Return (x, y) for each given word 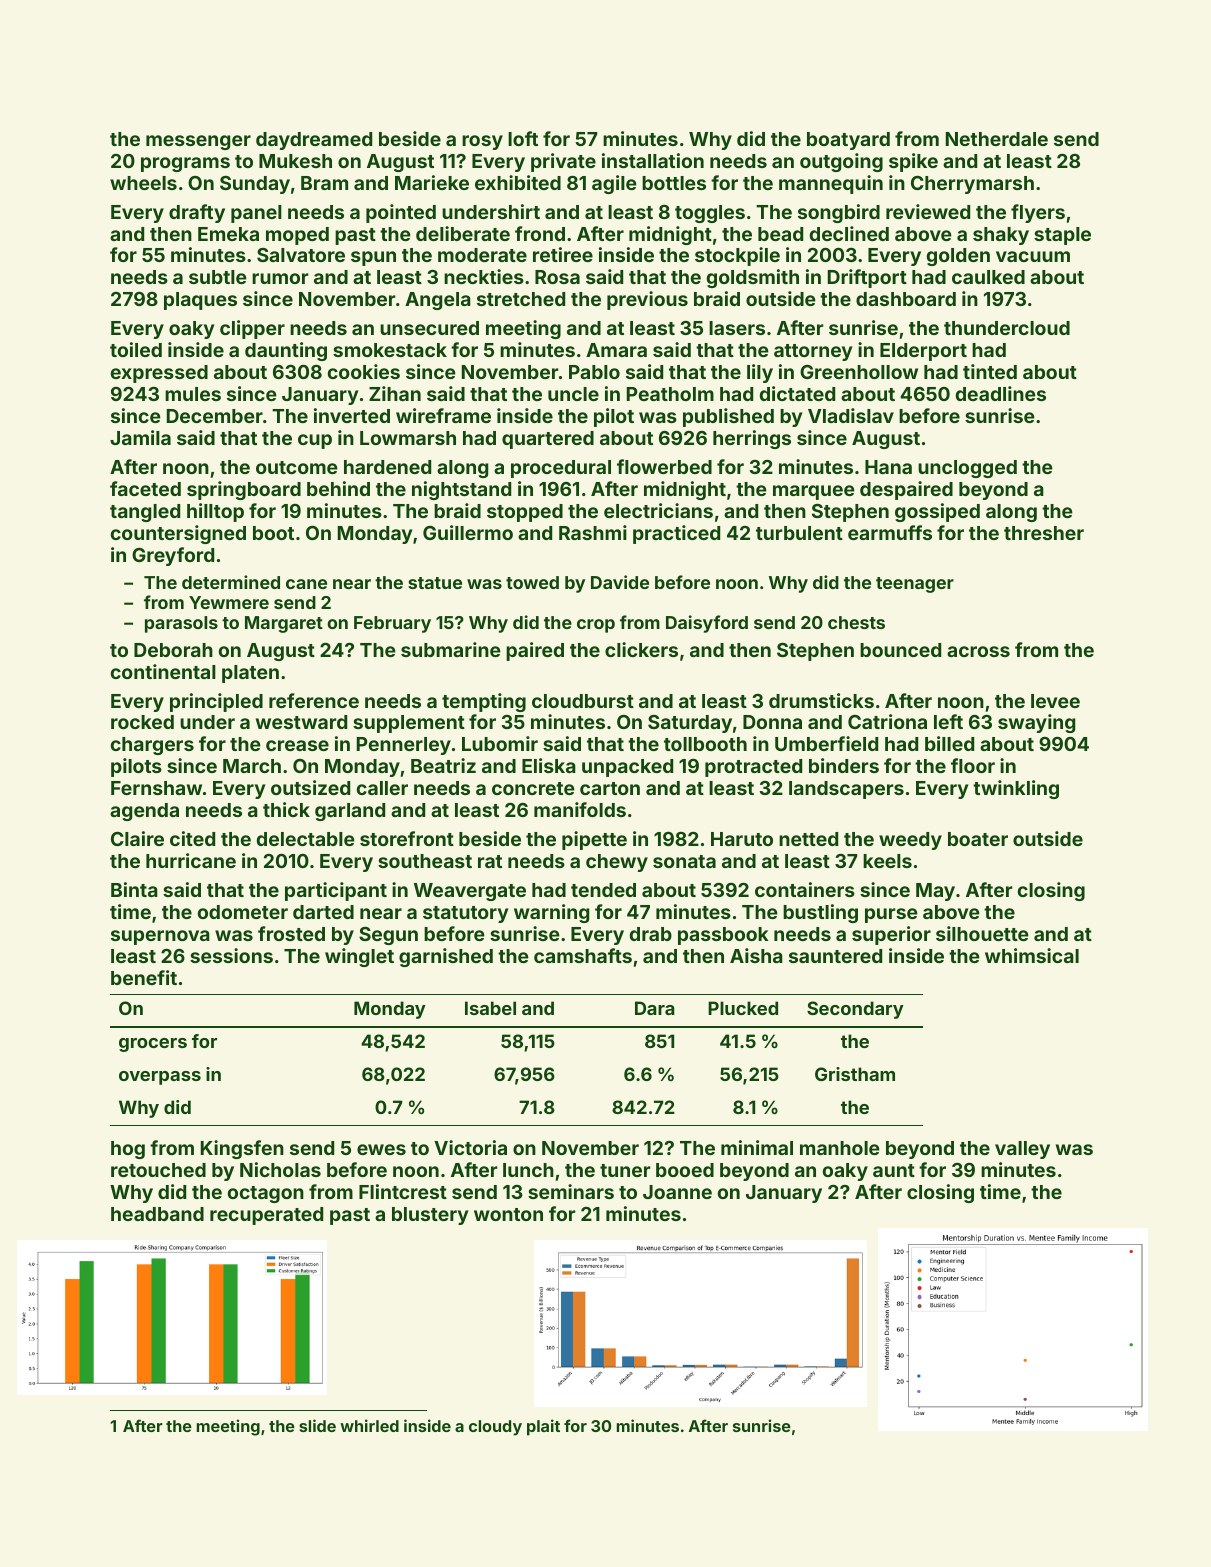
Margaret (284, 624)
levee (1055, 701)
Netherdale (997, 139)
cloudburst (583, 701)
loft (523, 138)
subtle (218, 277)
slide (317, 1425)
